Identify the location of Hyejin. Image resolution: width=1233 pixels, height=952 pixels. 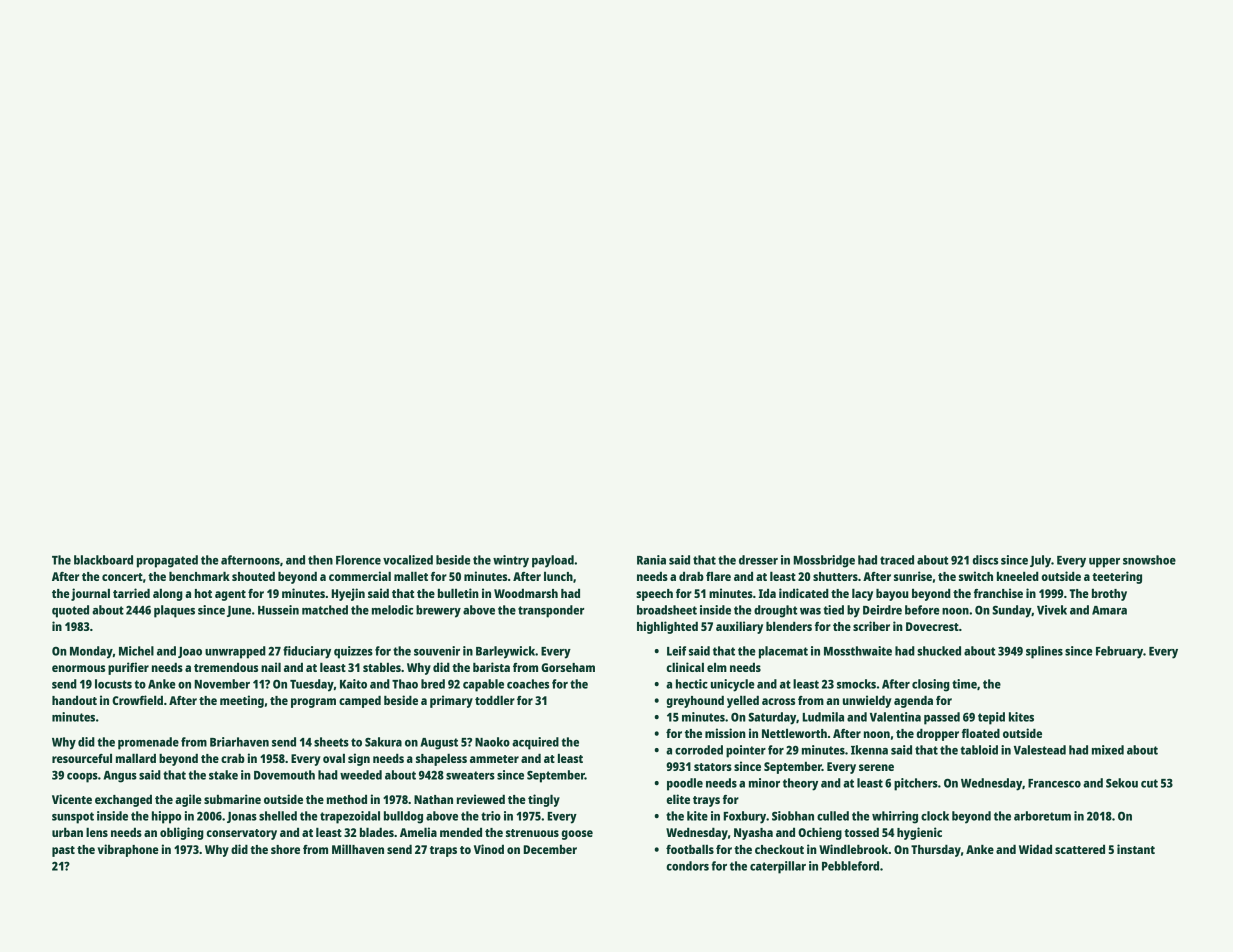
(348, 594).
